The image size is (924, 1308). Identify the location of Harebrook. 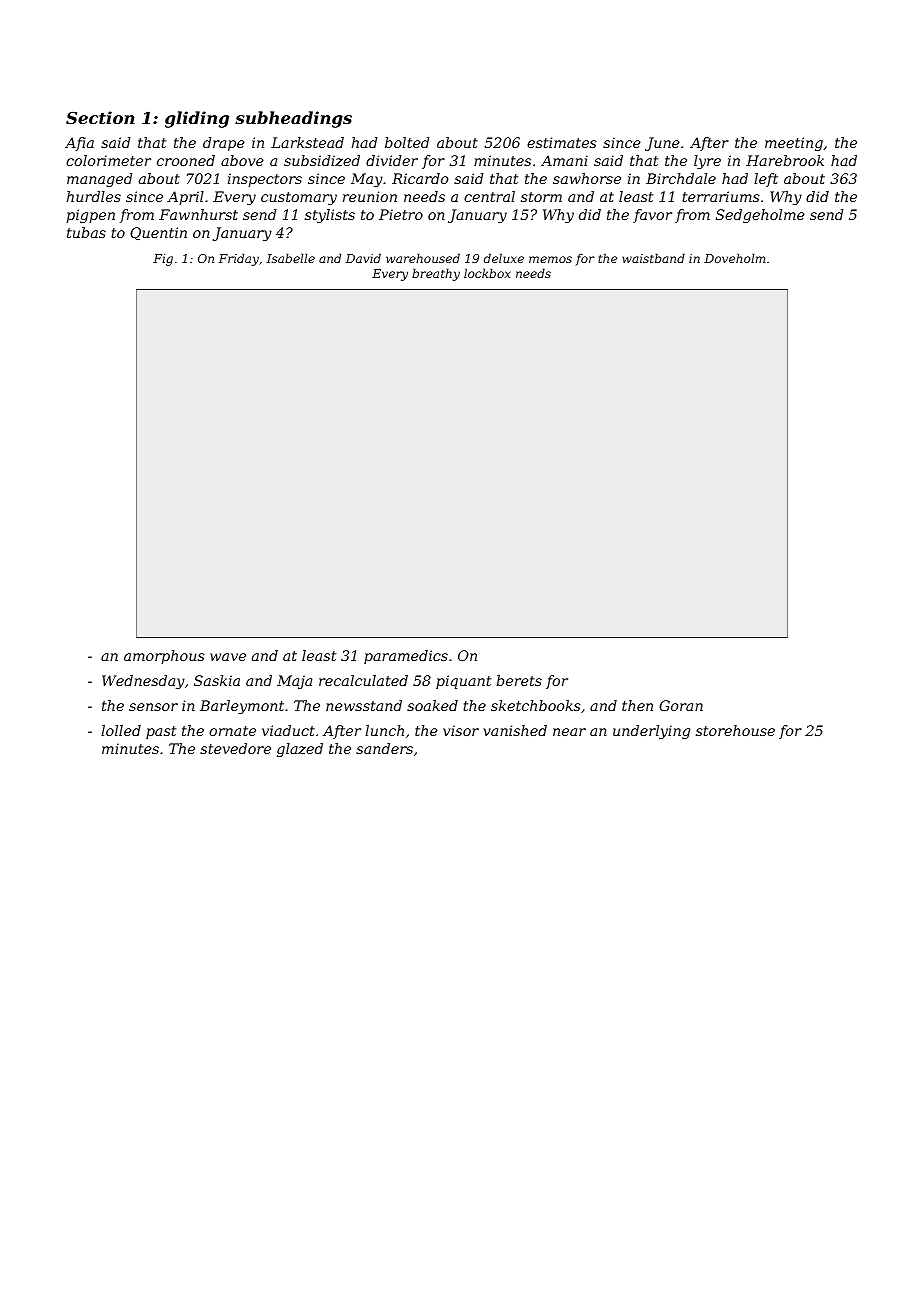
(785, 160).
